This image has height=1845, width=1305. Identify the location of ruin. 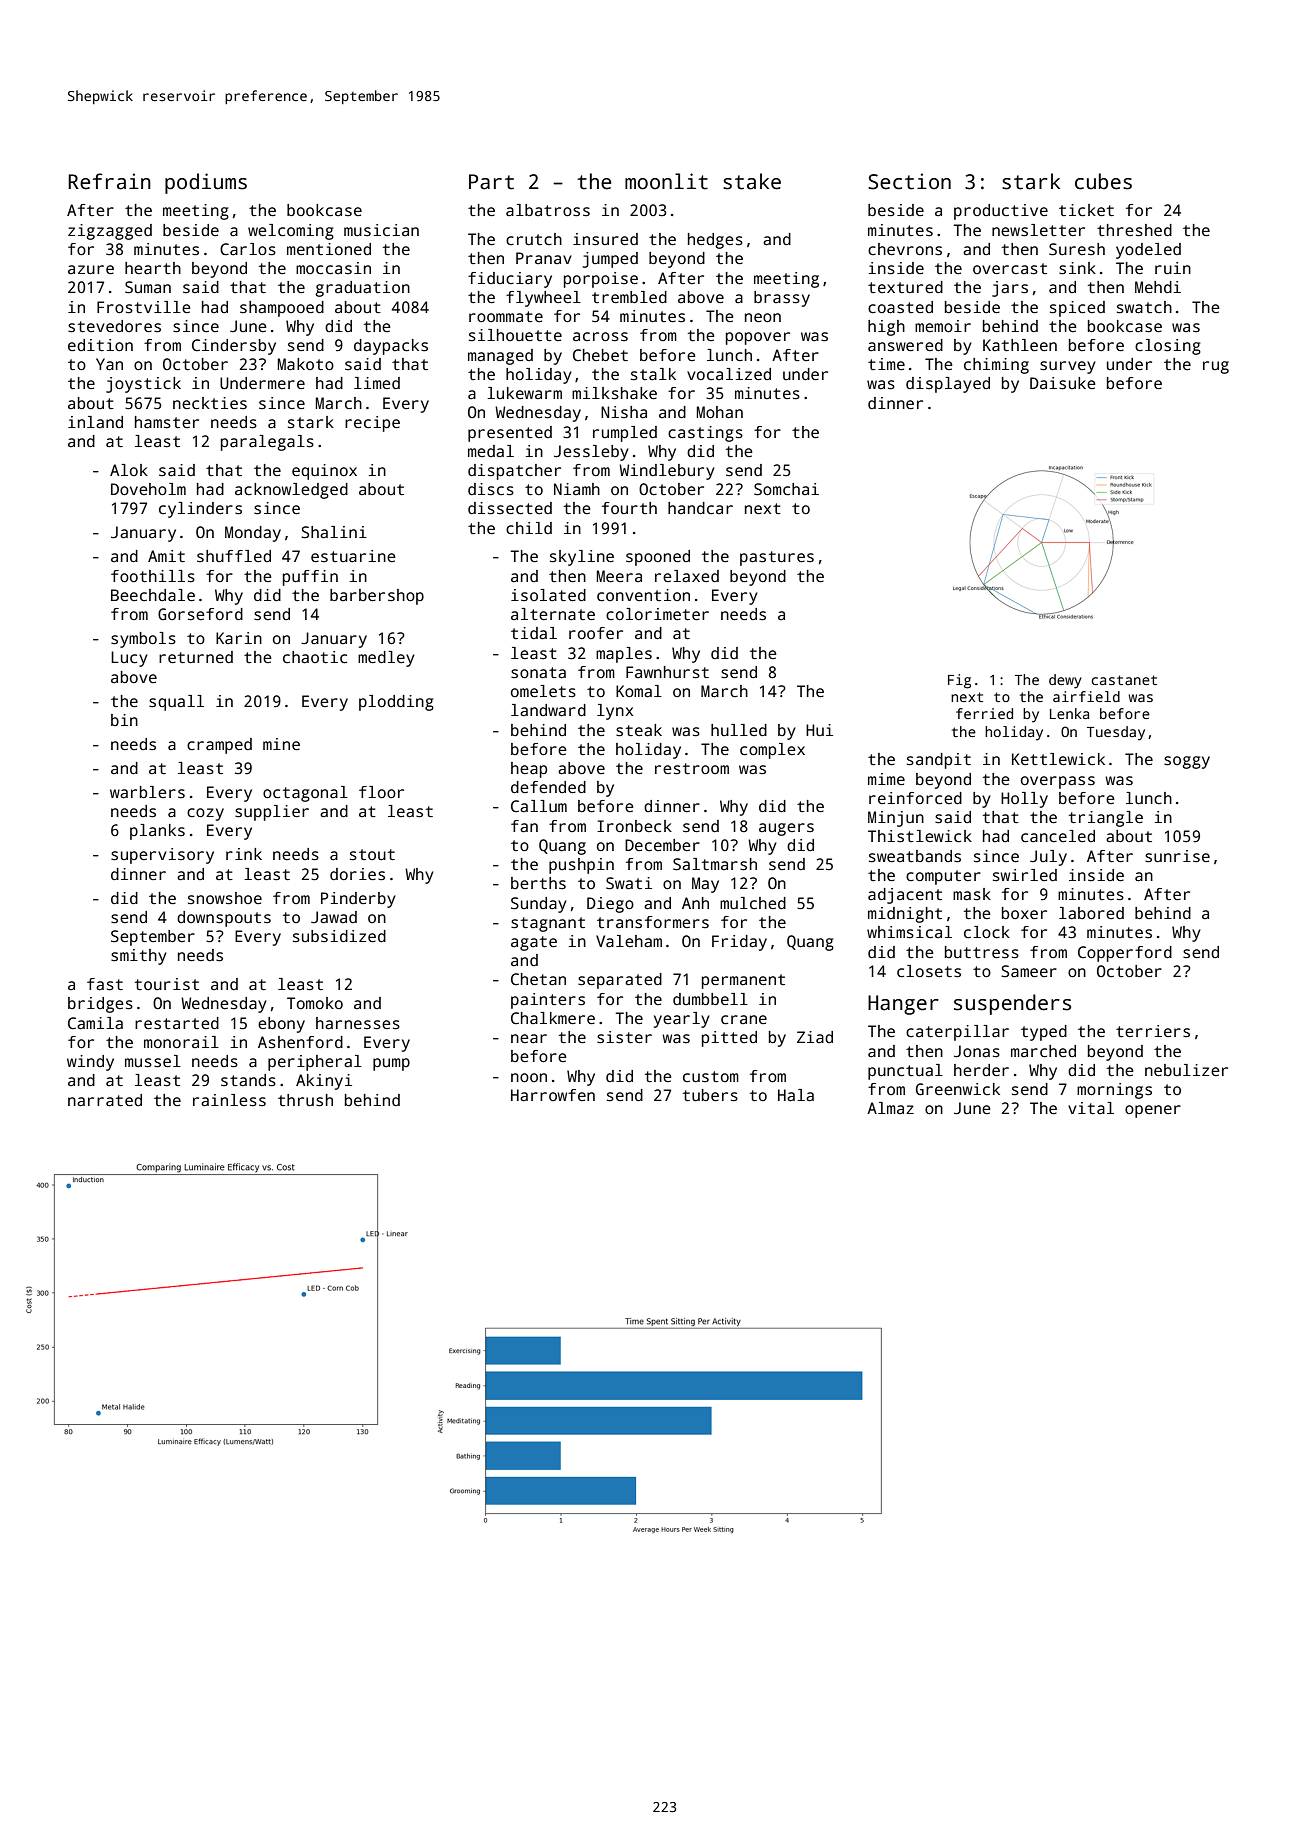
(1173, 268).
